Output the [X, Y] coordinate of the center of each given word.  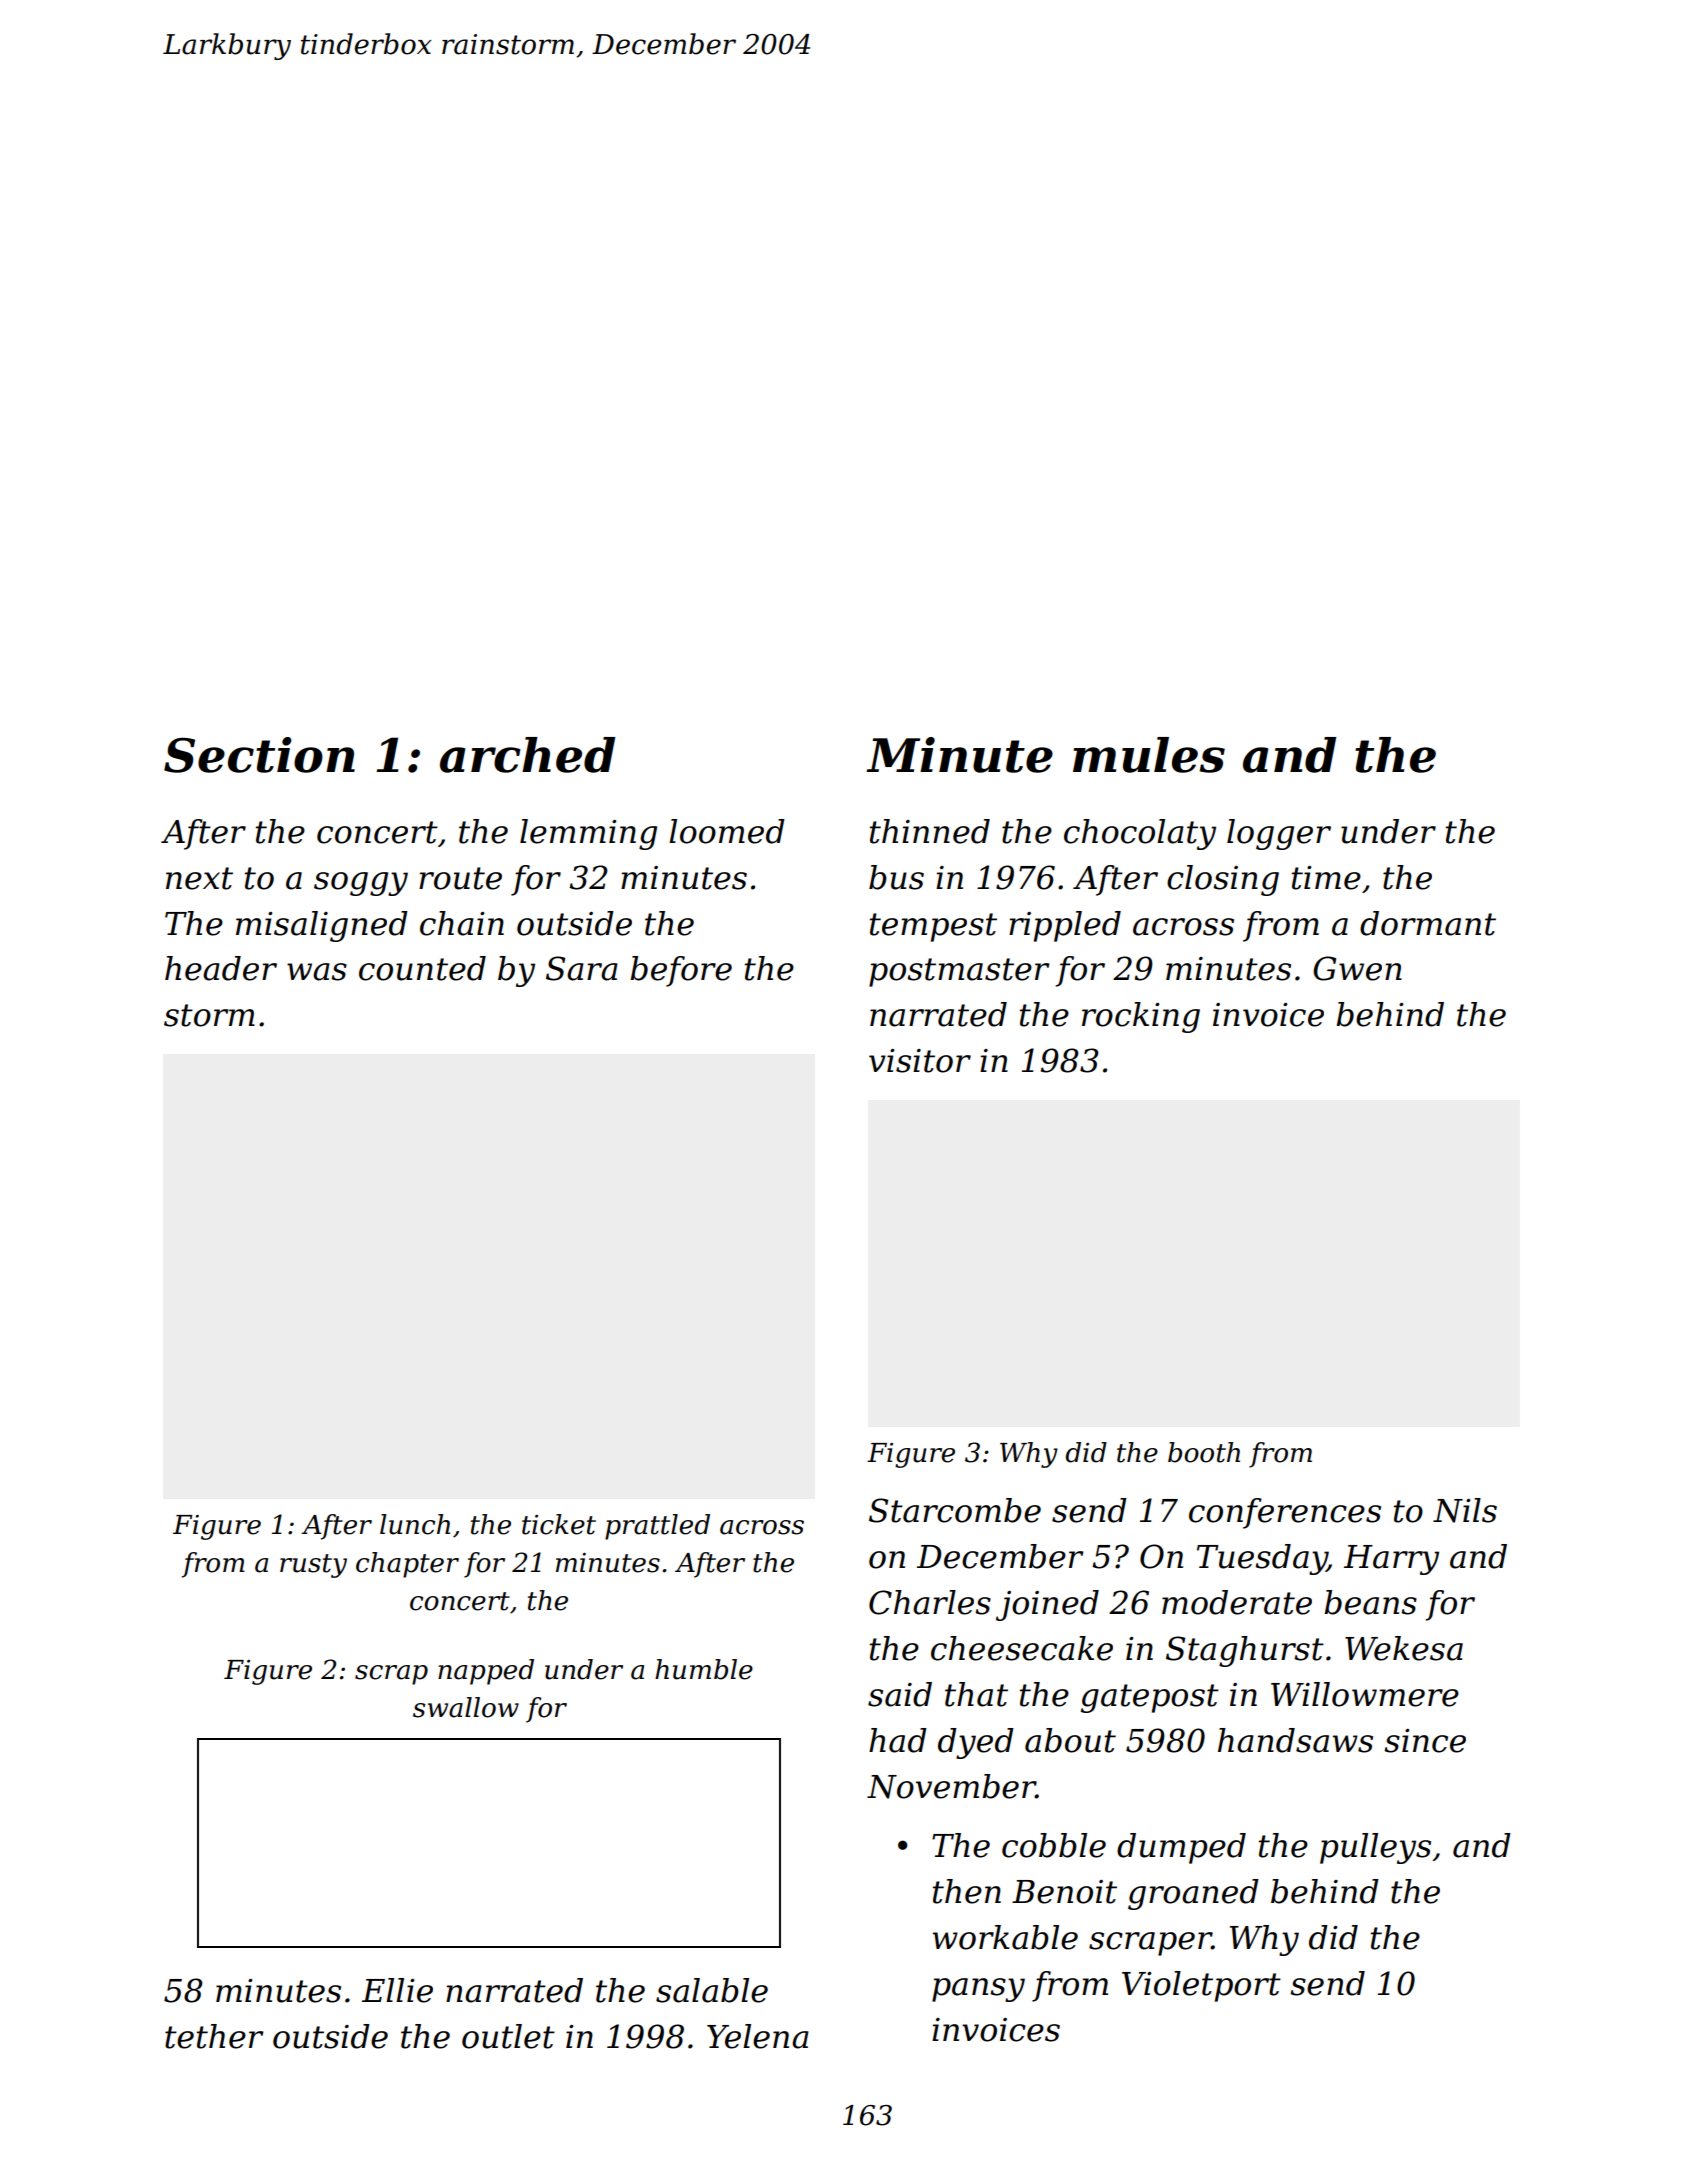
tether [214, 2036]
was [317, 972]
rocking [1141, 1017]
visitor [920, 1061]
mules [1149, 755]
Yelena [758, 2036]
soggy [361, 884]
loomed [727, 831]
